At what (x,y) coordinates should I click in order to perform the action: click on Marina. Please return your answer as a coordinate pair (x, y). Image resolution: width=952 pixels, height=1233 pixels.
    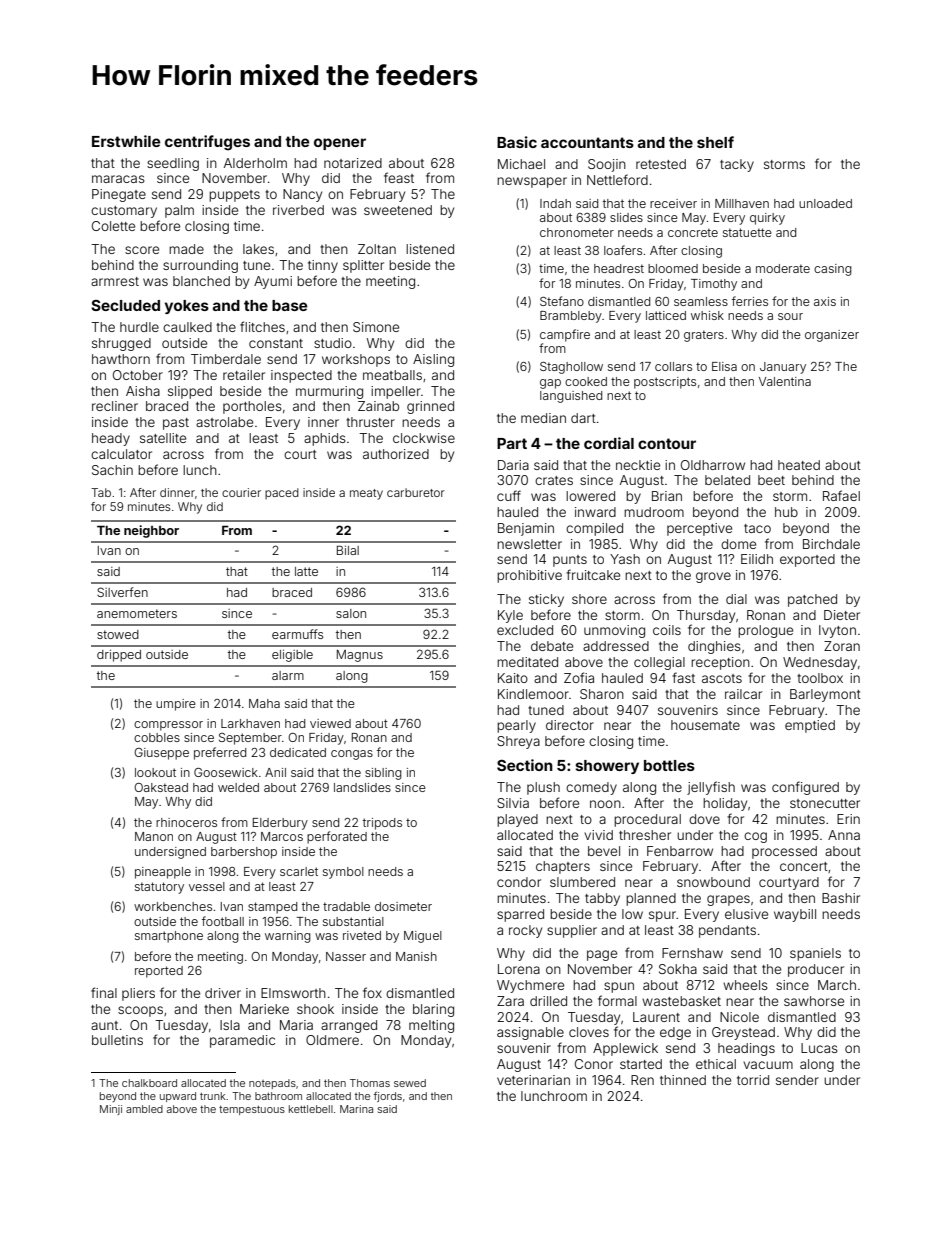
    Looking at the image, I should click on (356, 1109).
